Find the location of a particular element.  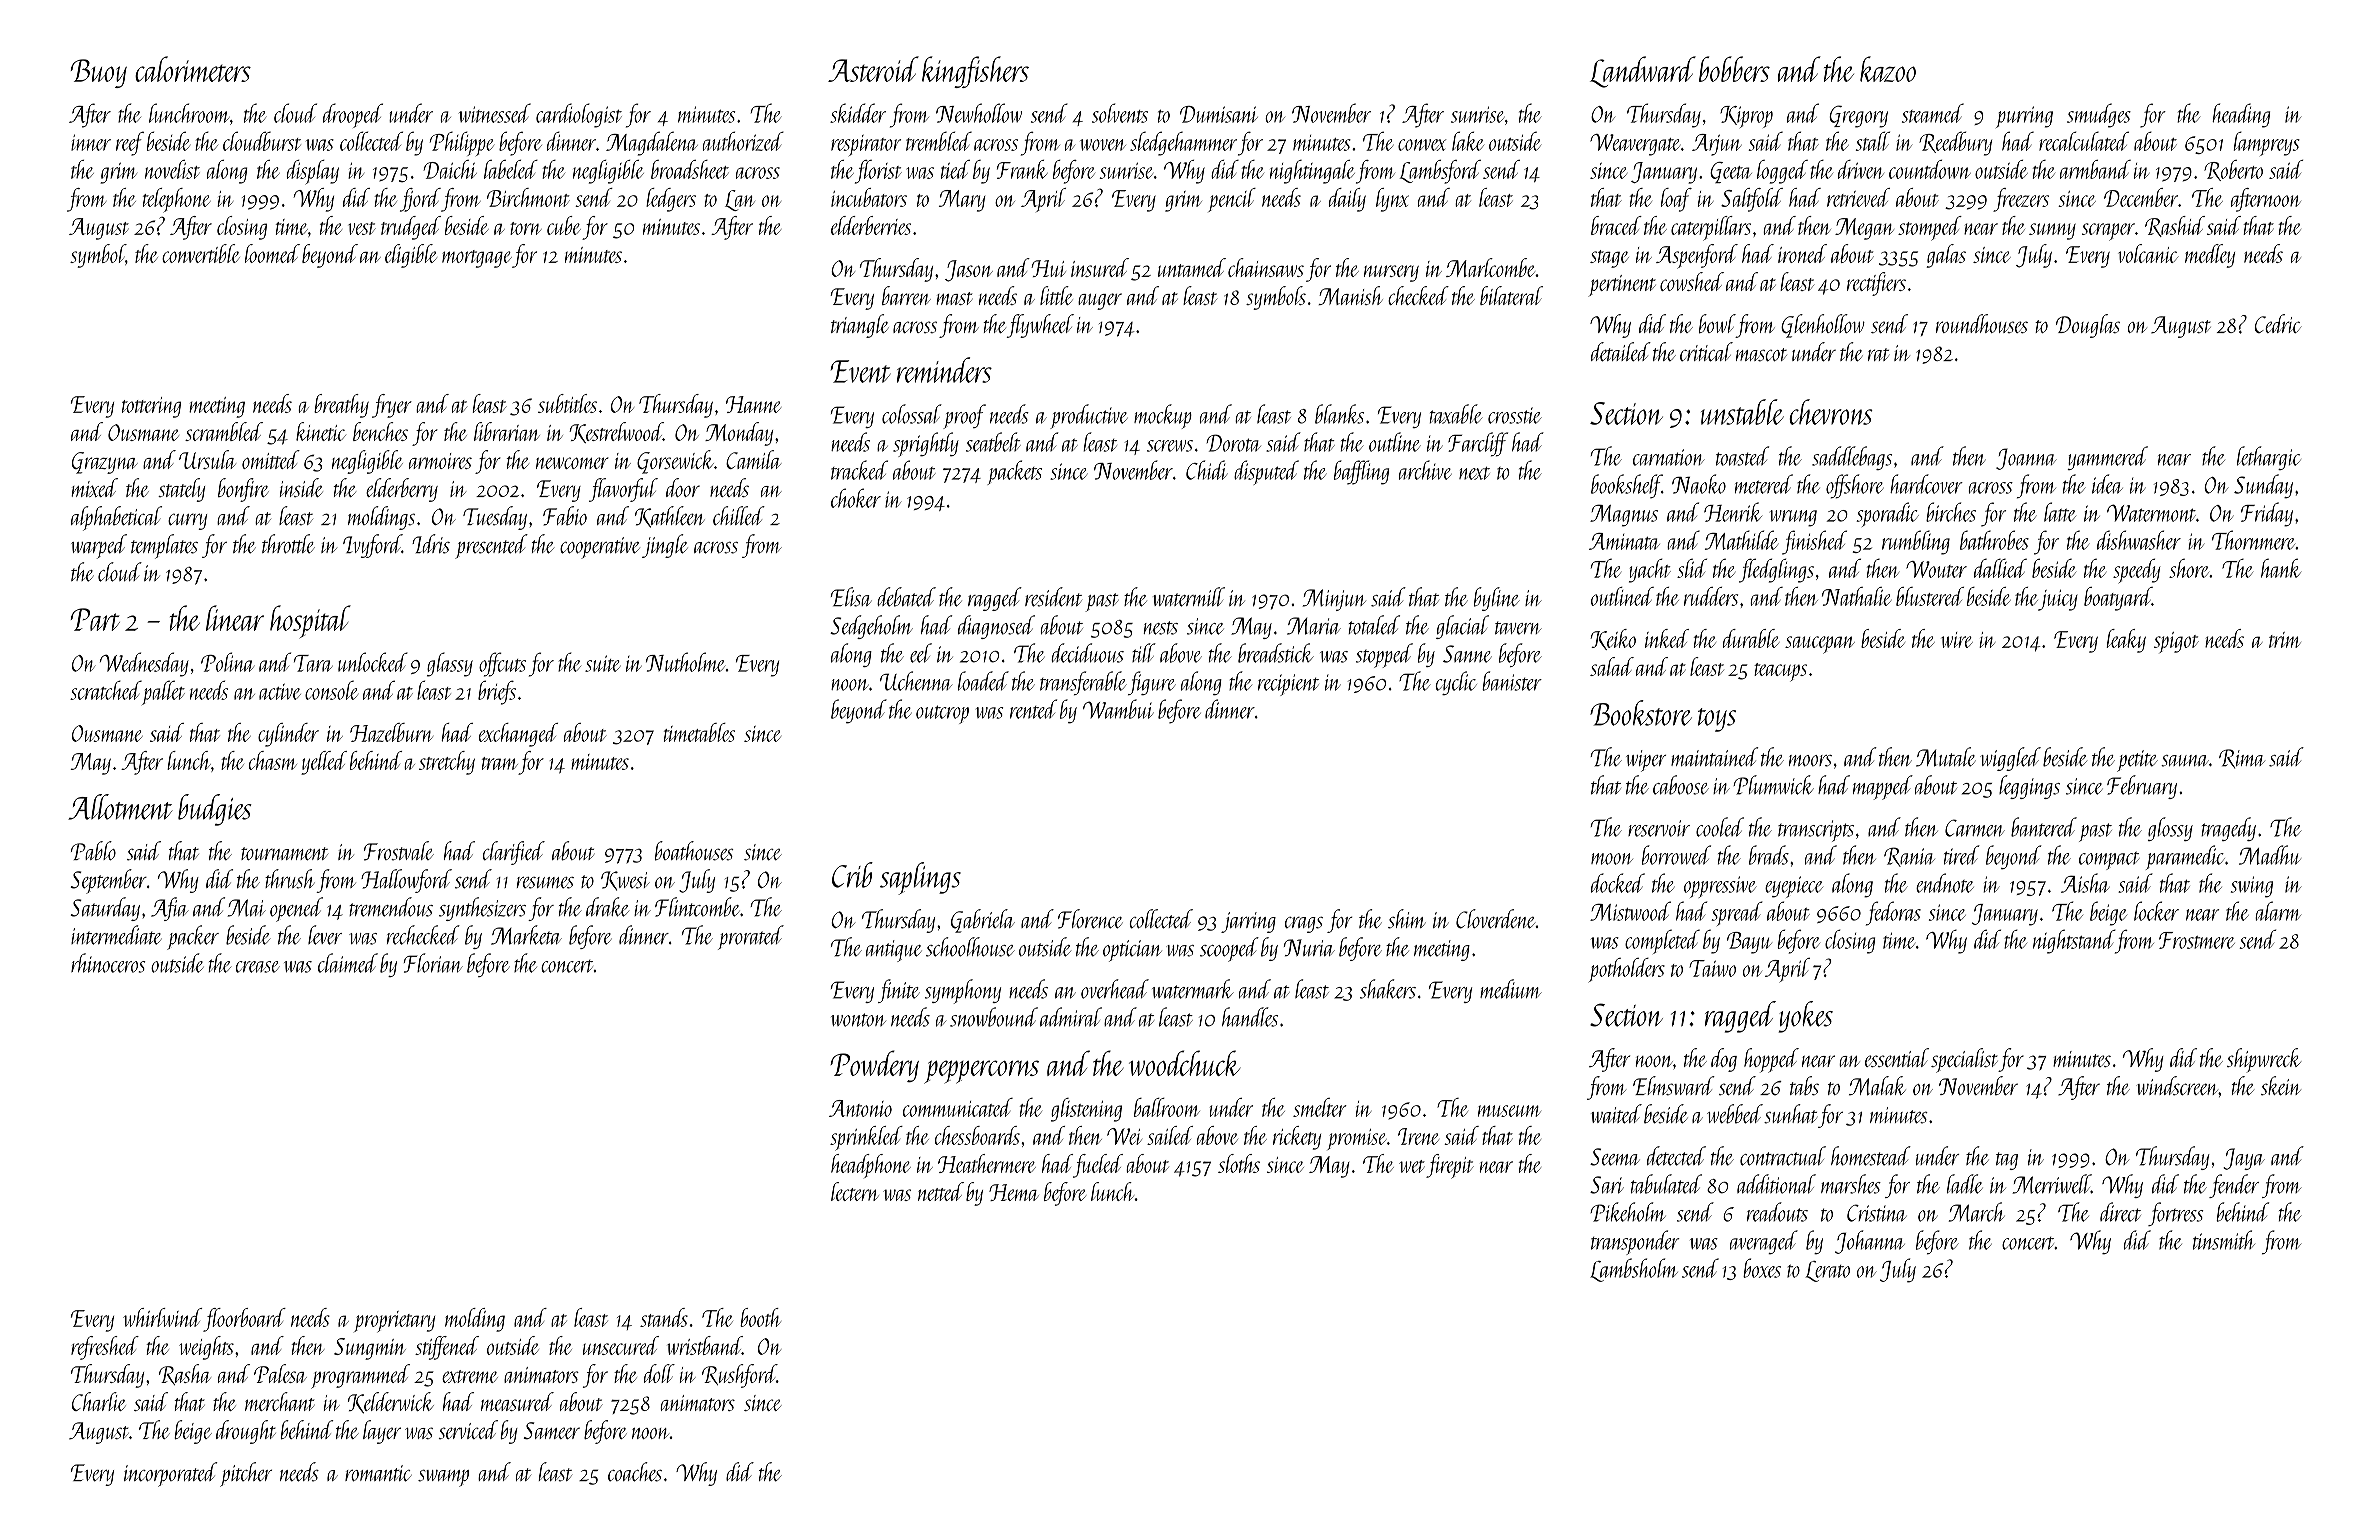

trim is located at coordinates (2285, 640).
